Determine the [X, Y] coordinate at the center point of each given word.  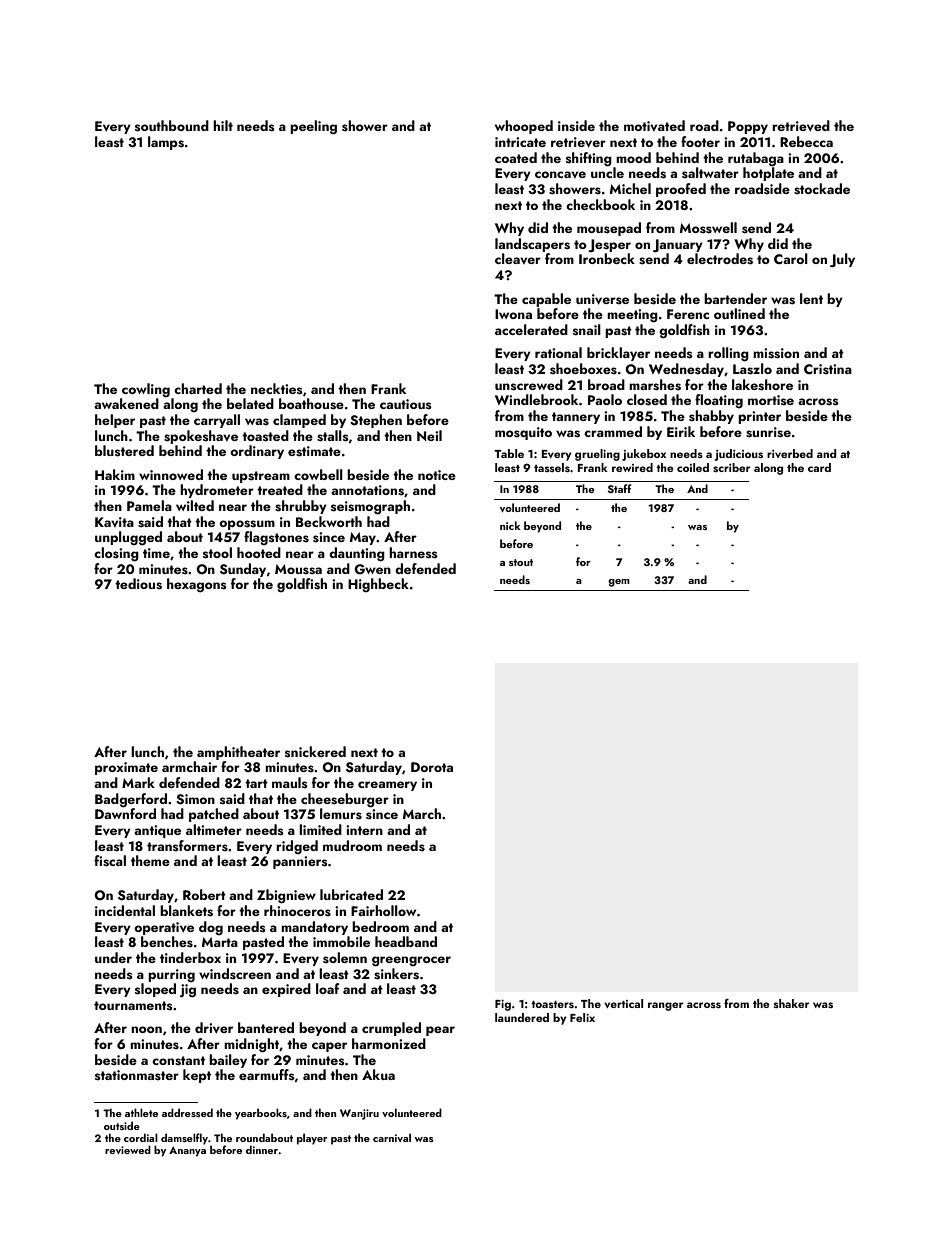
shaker [791, 1003]
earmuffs [267, 1075]
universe [602, 299]
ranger [665, 1006]
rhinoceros [297, 911]
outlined [739, 313]
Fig [503, 1005]
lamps [166, 143]
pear [440, 1031]
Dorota [432, 767]
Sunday [243, 570]
